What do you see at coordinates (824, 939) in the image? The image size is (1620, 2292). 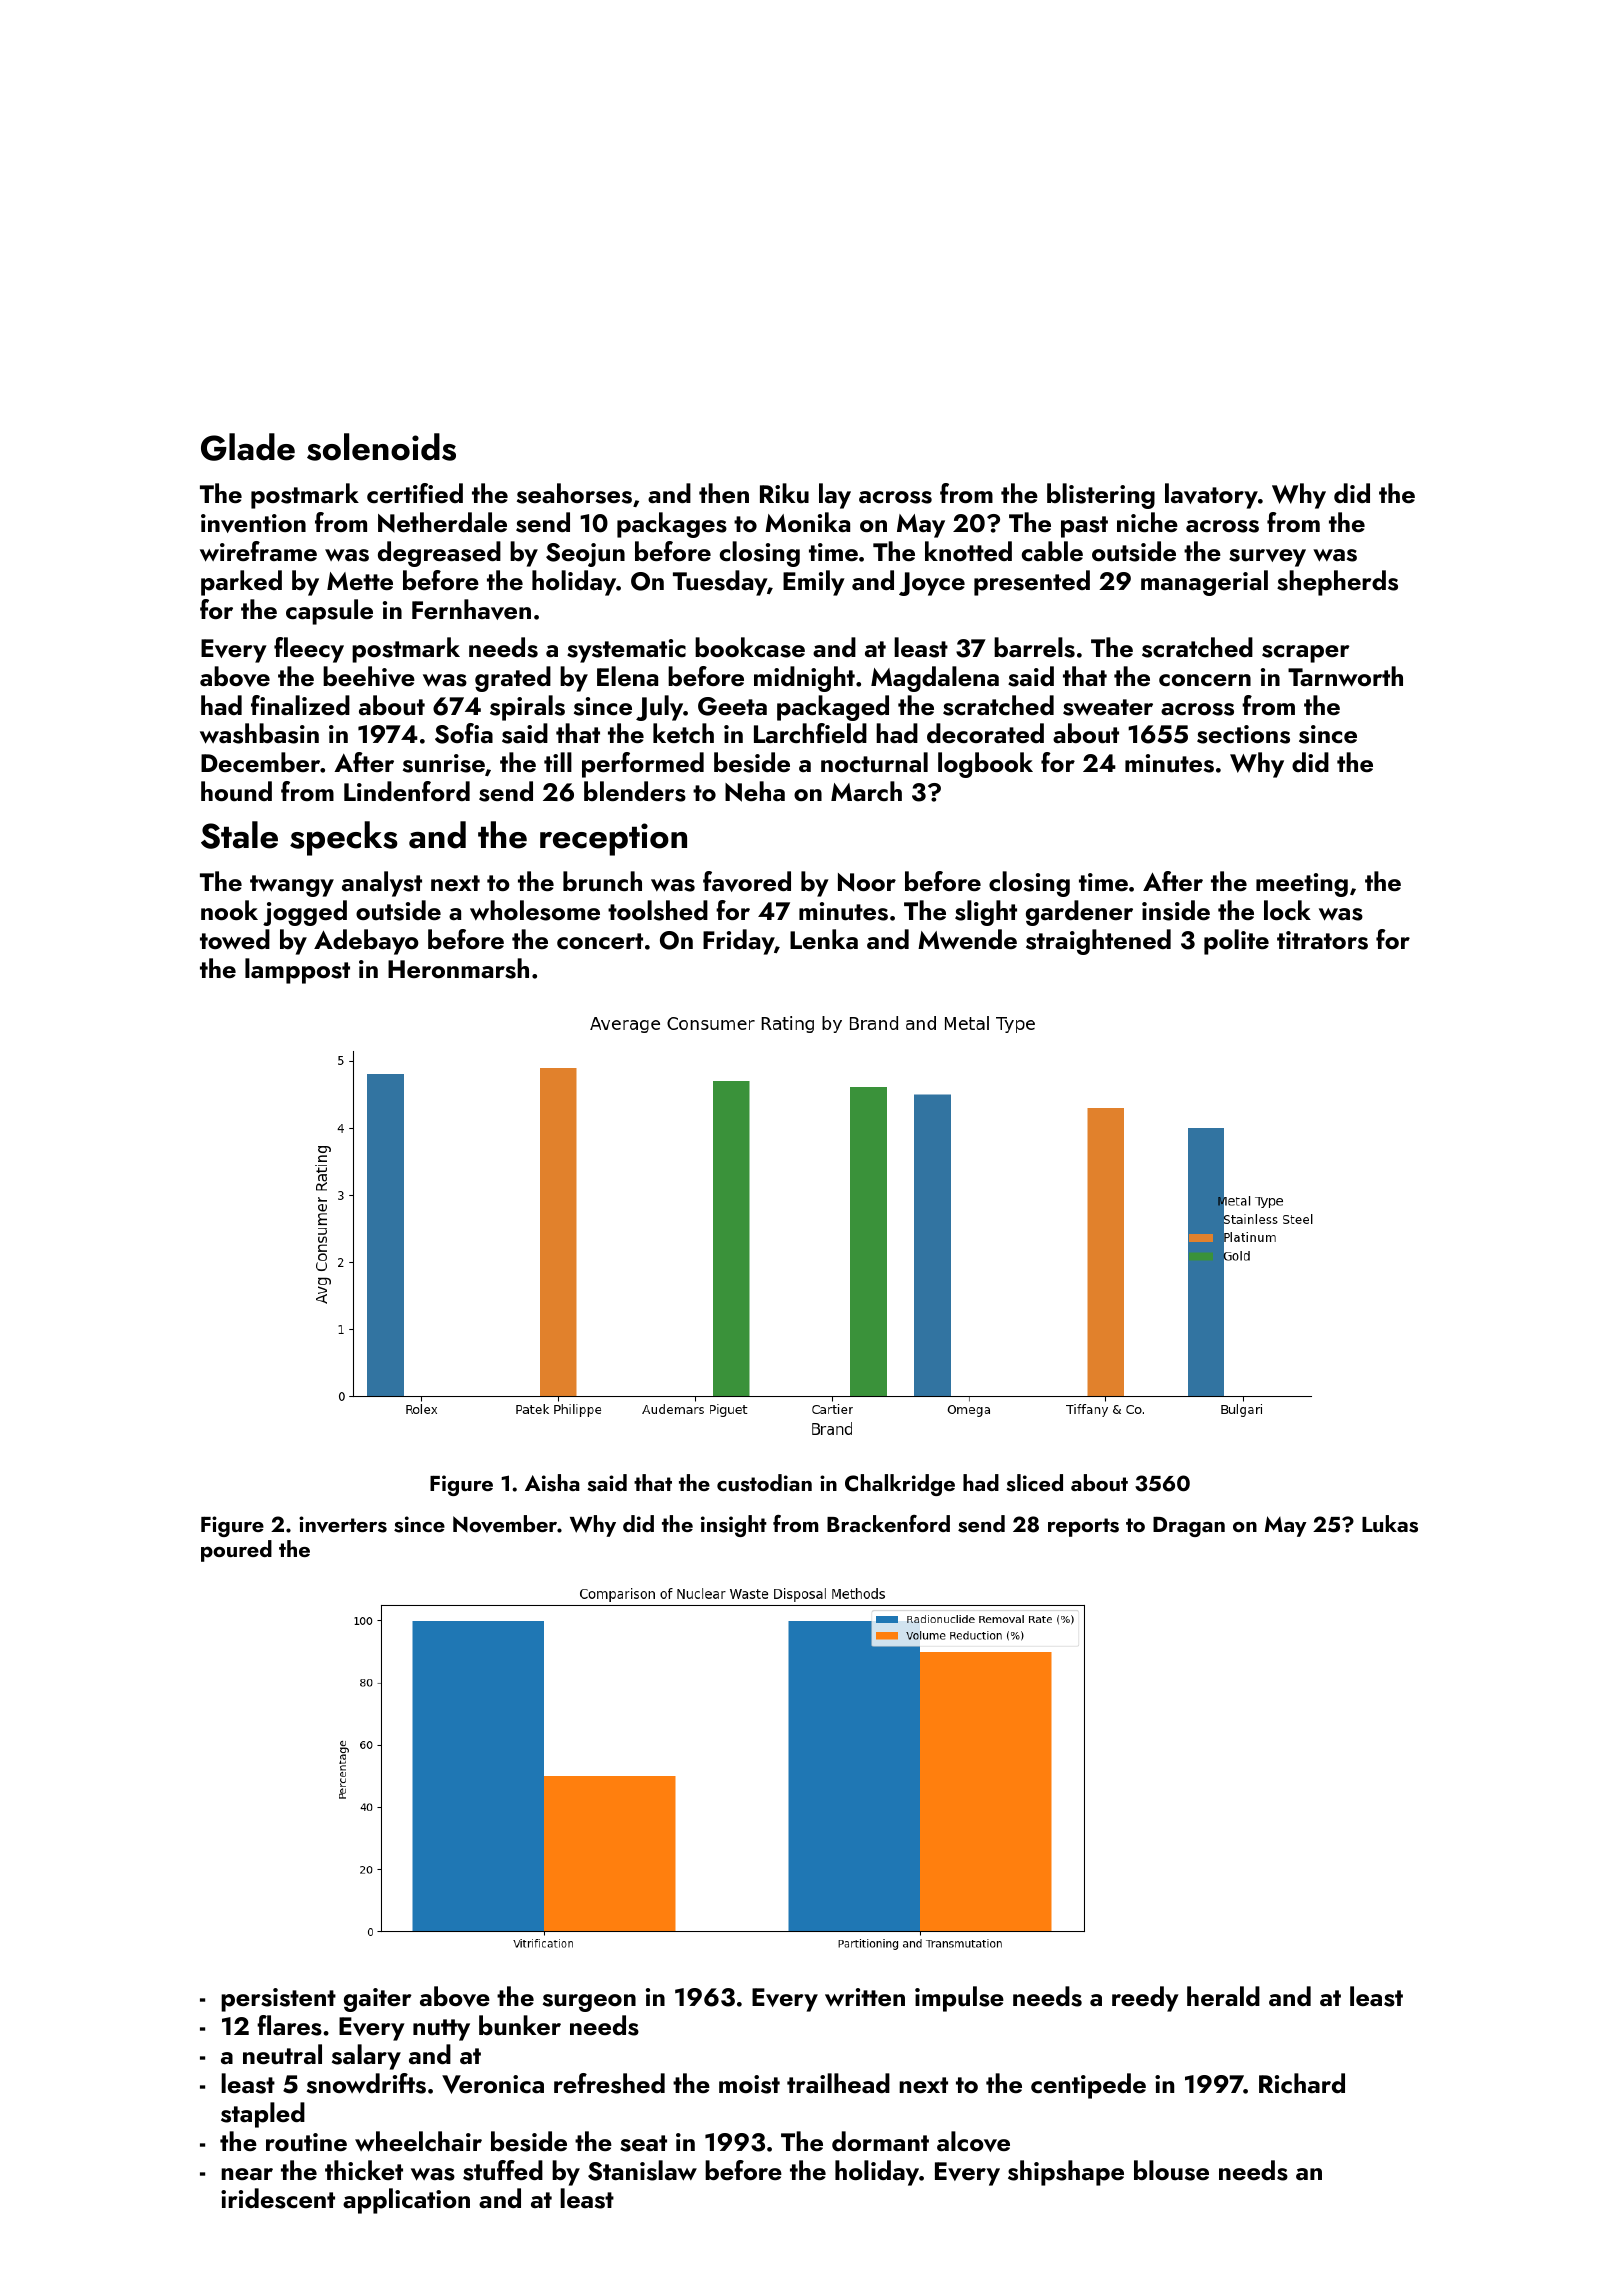 I see `Lenka` at bounding box center [824, 939].
